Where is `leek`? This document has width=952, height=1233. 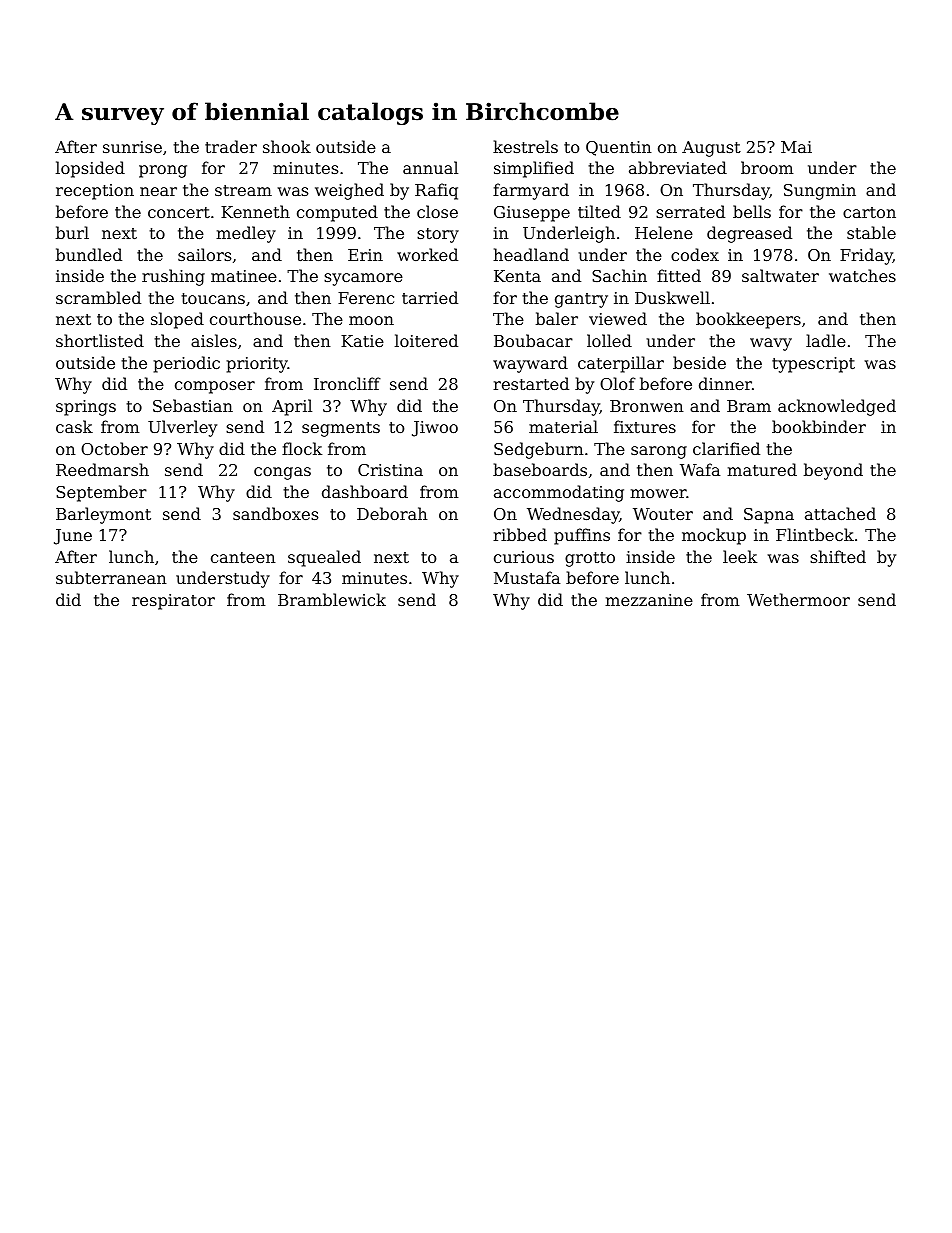 leek is located at coordinates (740, 556).
